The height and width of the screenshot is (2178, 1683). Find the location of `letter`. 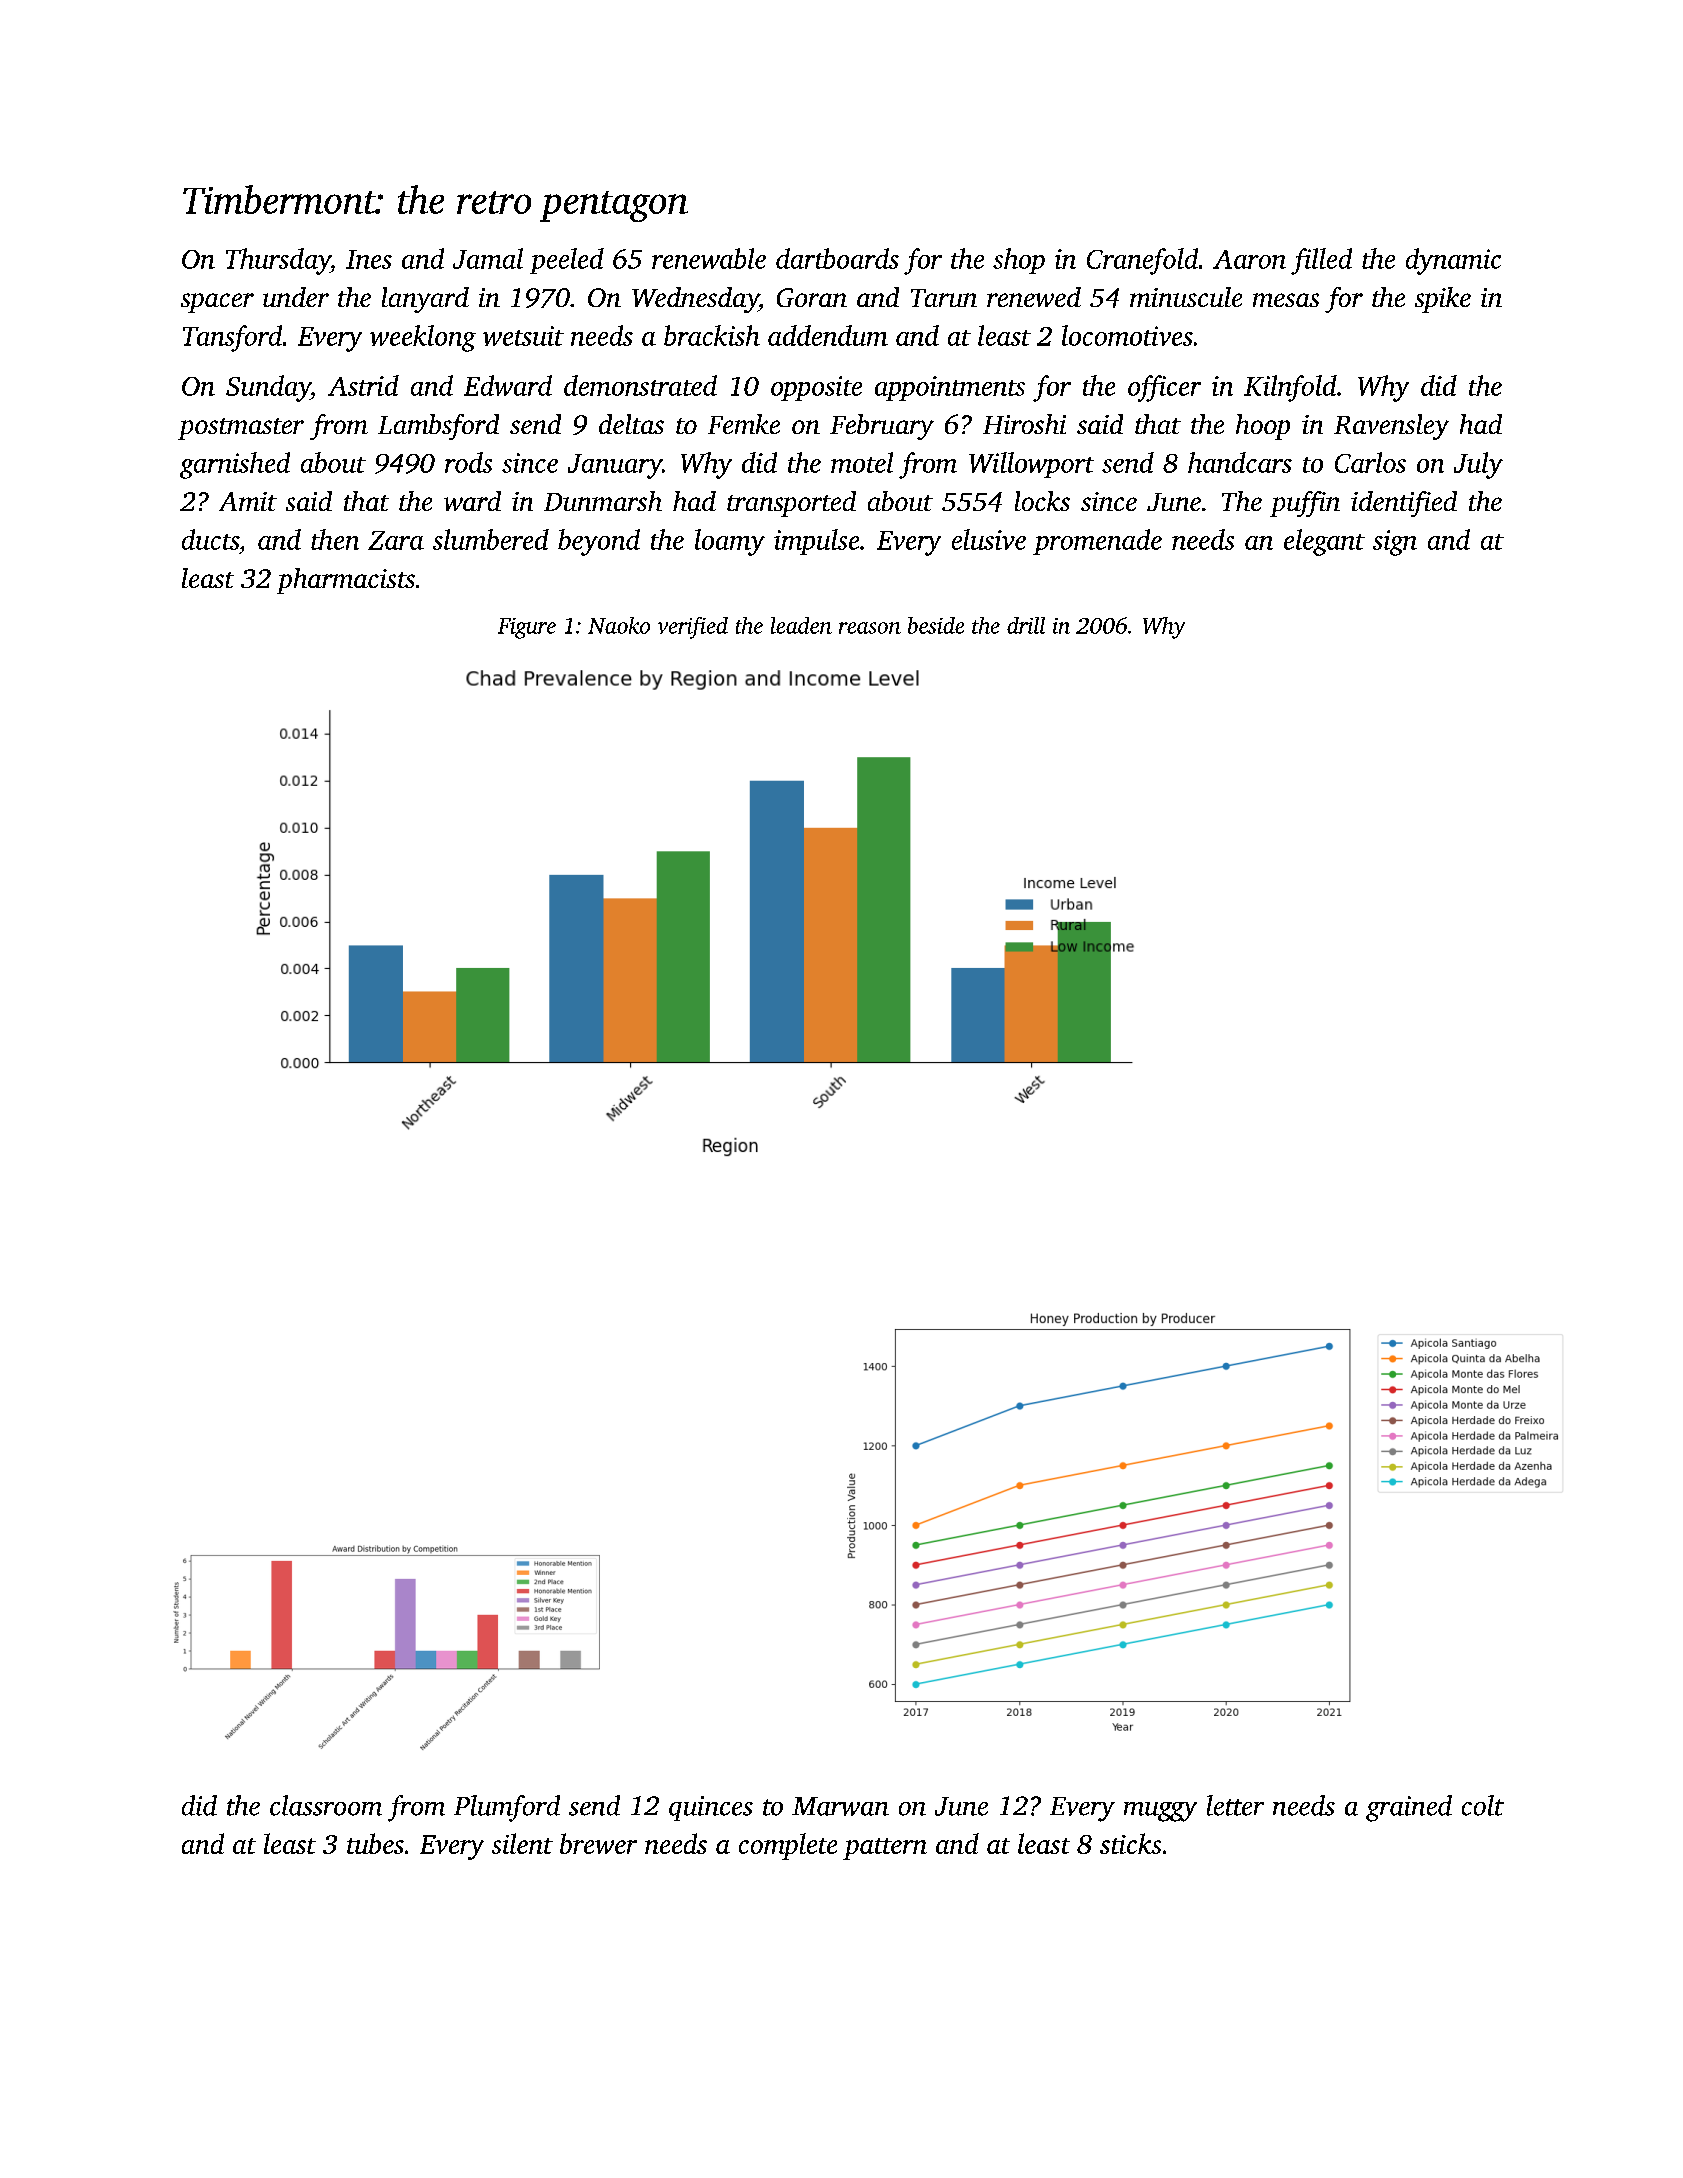

letter is located at coordinates (1235, 1805).
